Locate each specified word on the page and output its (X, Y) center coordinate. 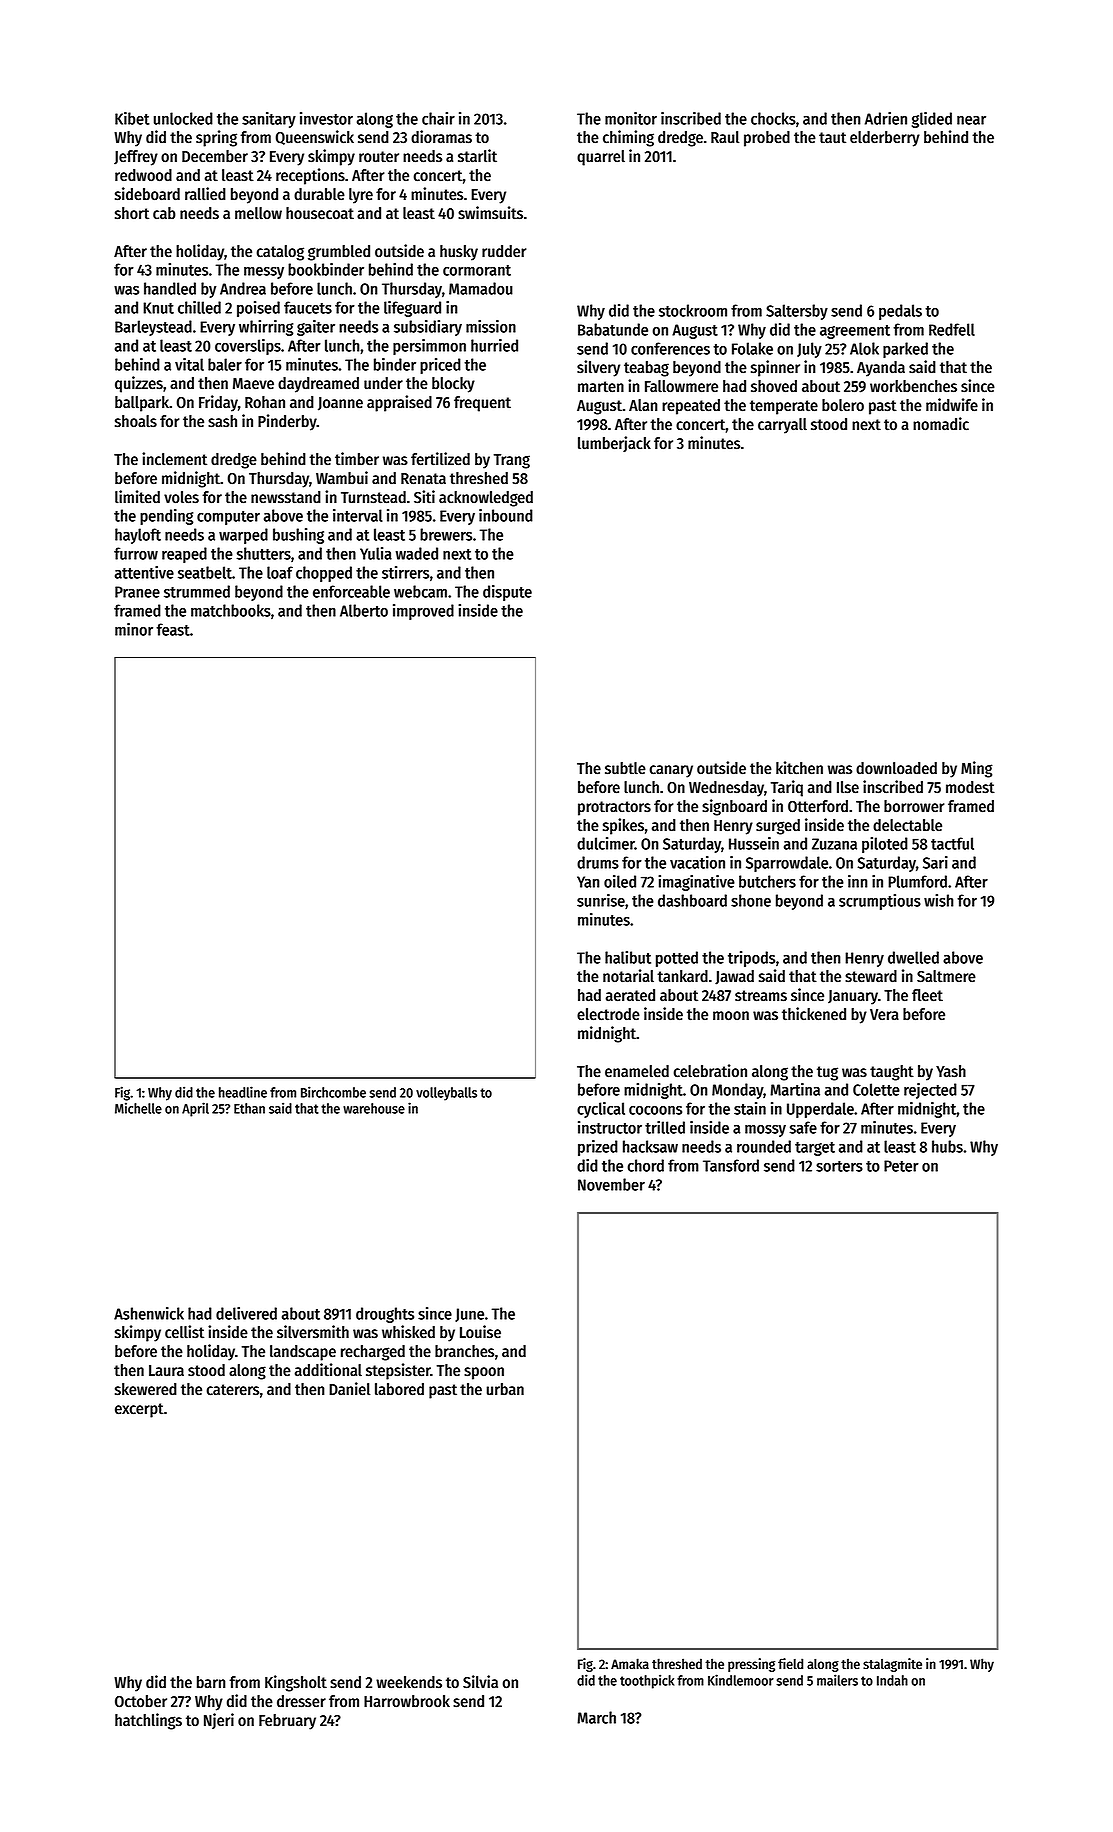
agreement (855, 332)
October (141, 1701)
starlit (477, 156)
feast (173, 629)
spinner (775, 368)
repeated (691, 407)
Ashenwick (149, 1313)
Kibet (132, 118)
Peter (901, 1166)
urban (505, 1389)
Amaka (630, 1663)
